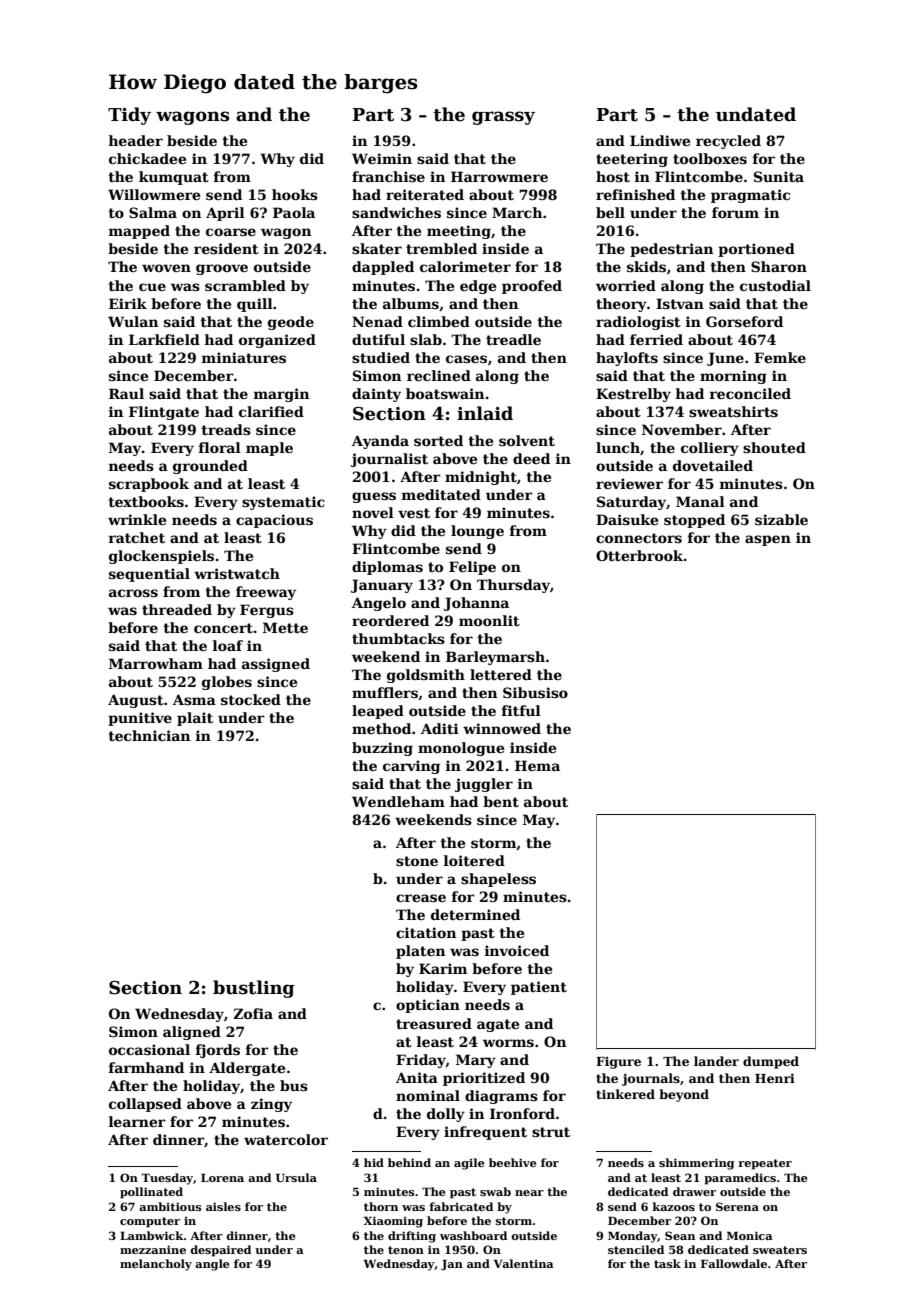  What do you see at coordinates (503, 118) in the screenshot?
I see `grassy` at bounding box center [503, 118].
